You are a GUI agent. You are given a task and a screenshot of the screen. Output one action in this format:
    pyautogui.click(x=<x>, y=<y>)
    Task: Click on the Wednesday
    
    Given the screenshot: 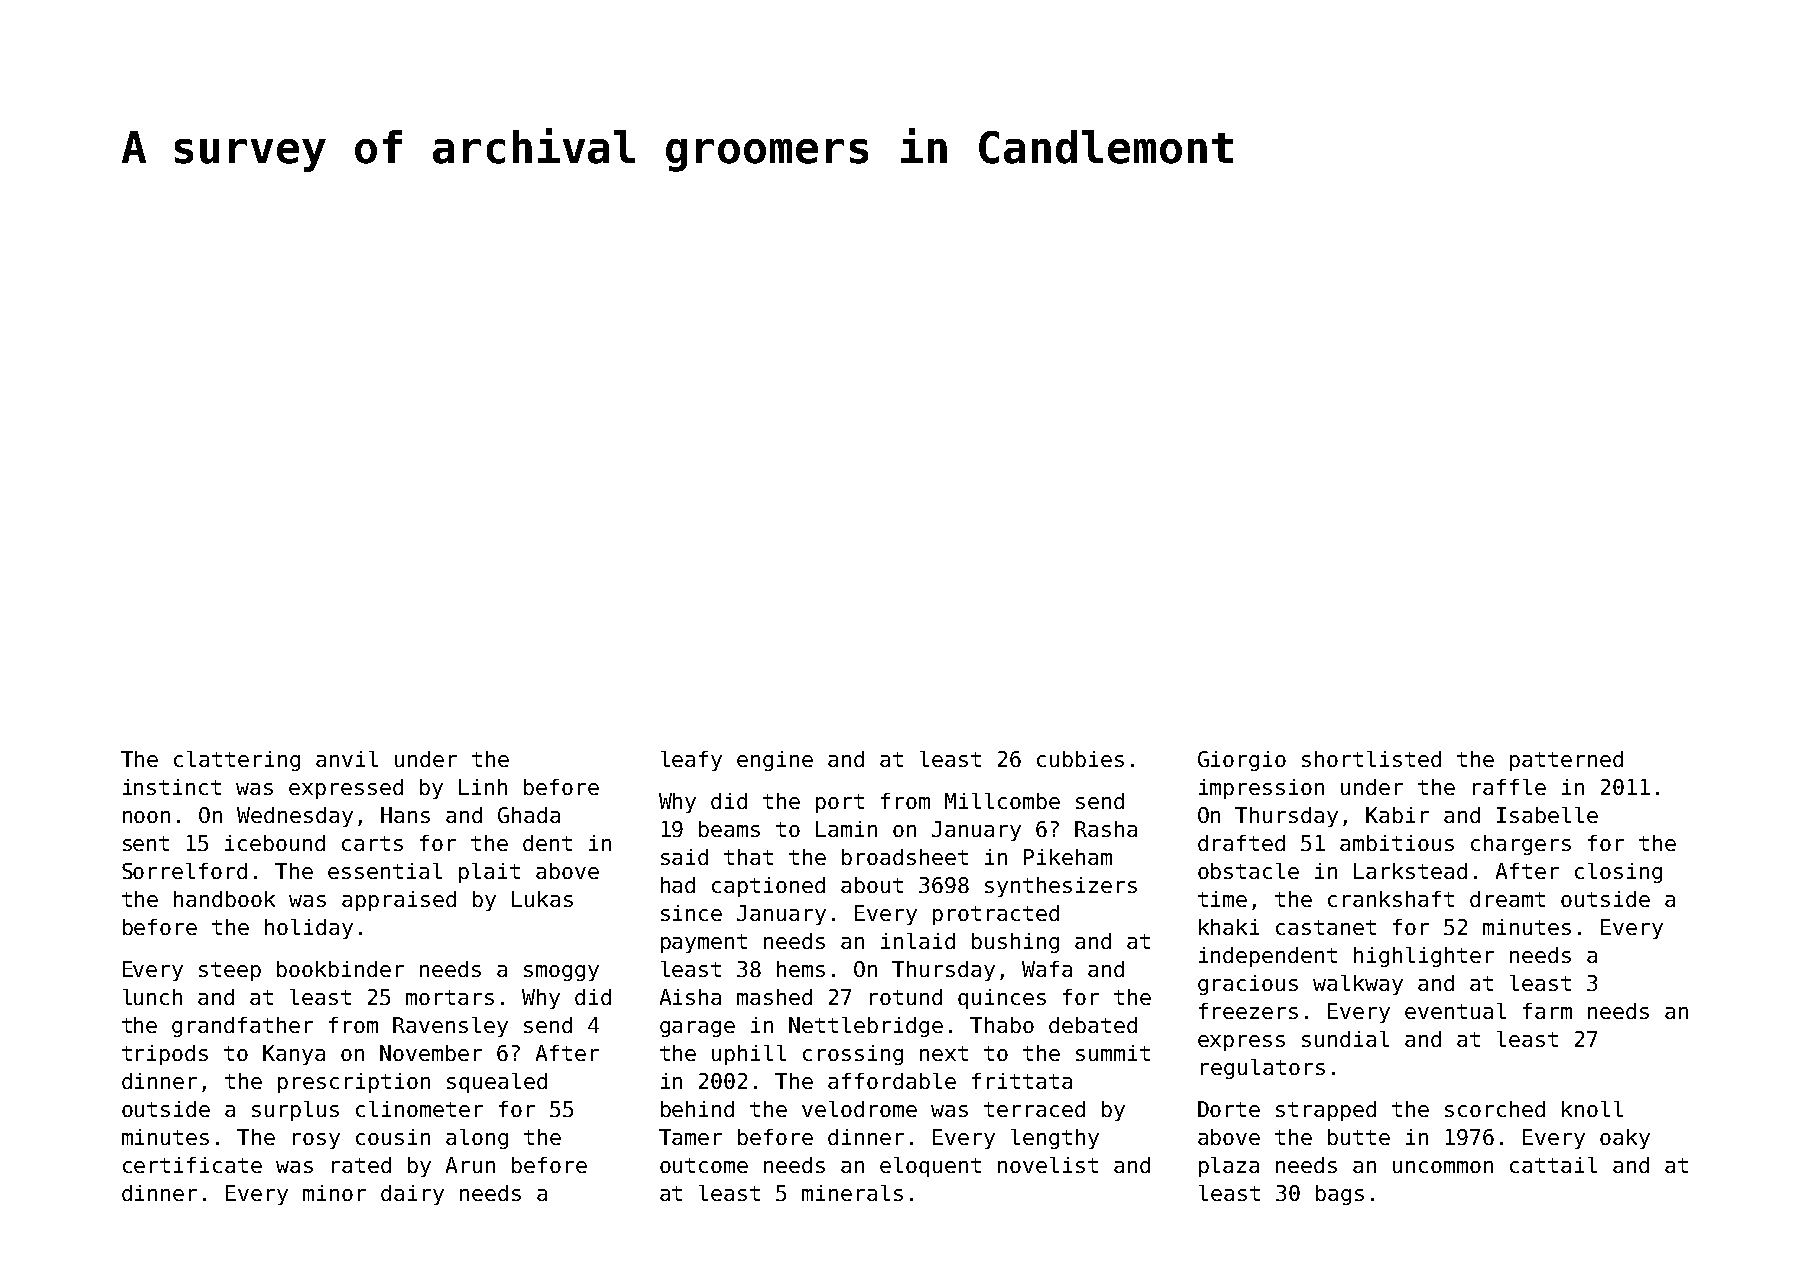 What is the action you would take?
    pyautogui.click(x=295, y=817)
